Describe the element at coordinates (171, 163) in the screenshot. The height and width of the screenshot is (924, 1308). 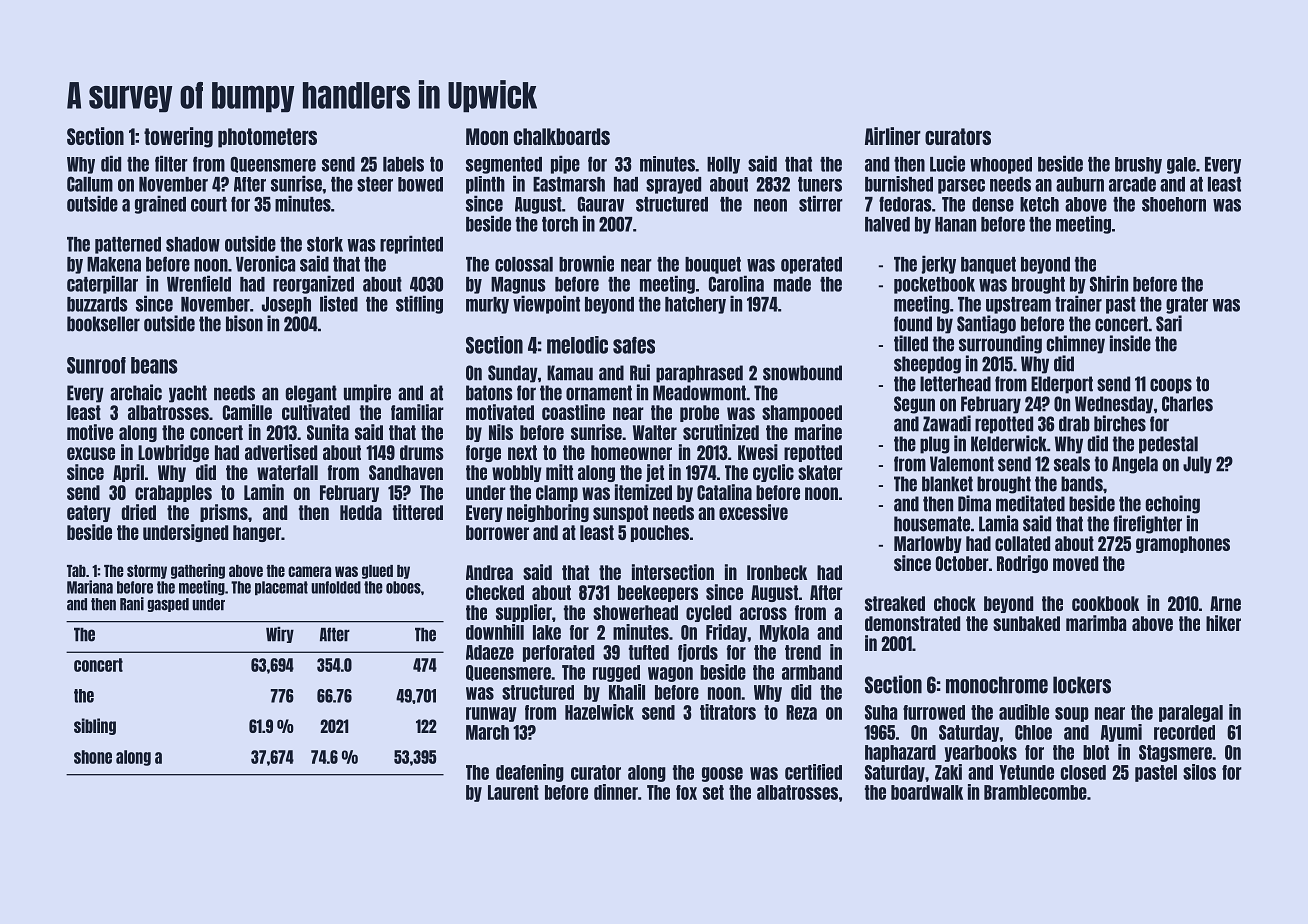
I see `filter` at that location.
